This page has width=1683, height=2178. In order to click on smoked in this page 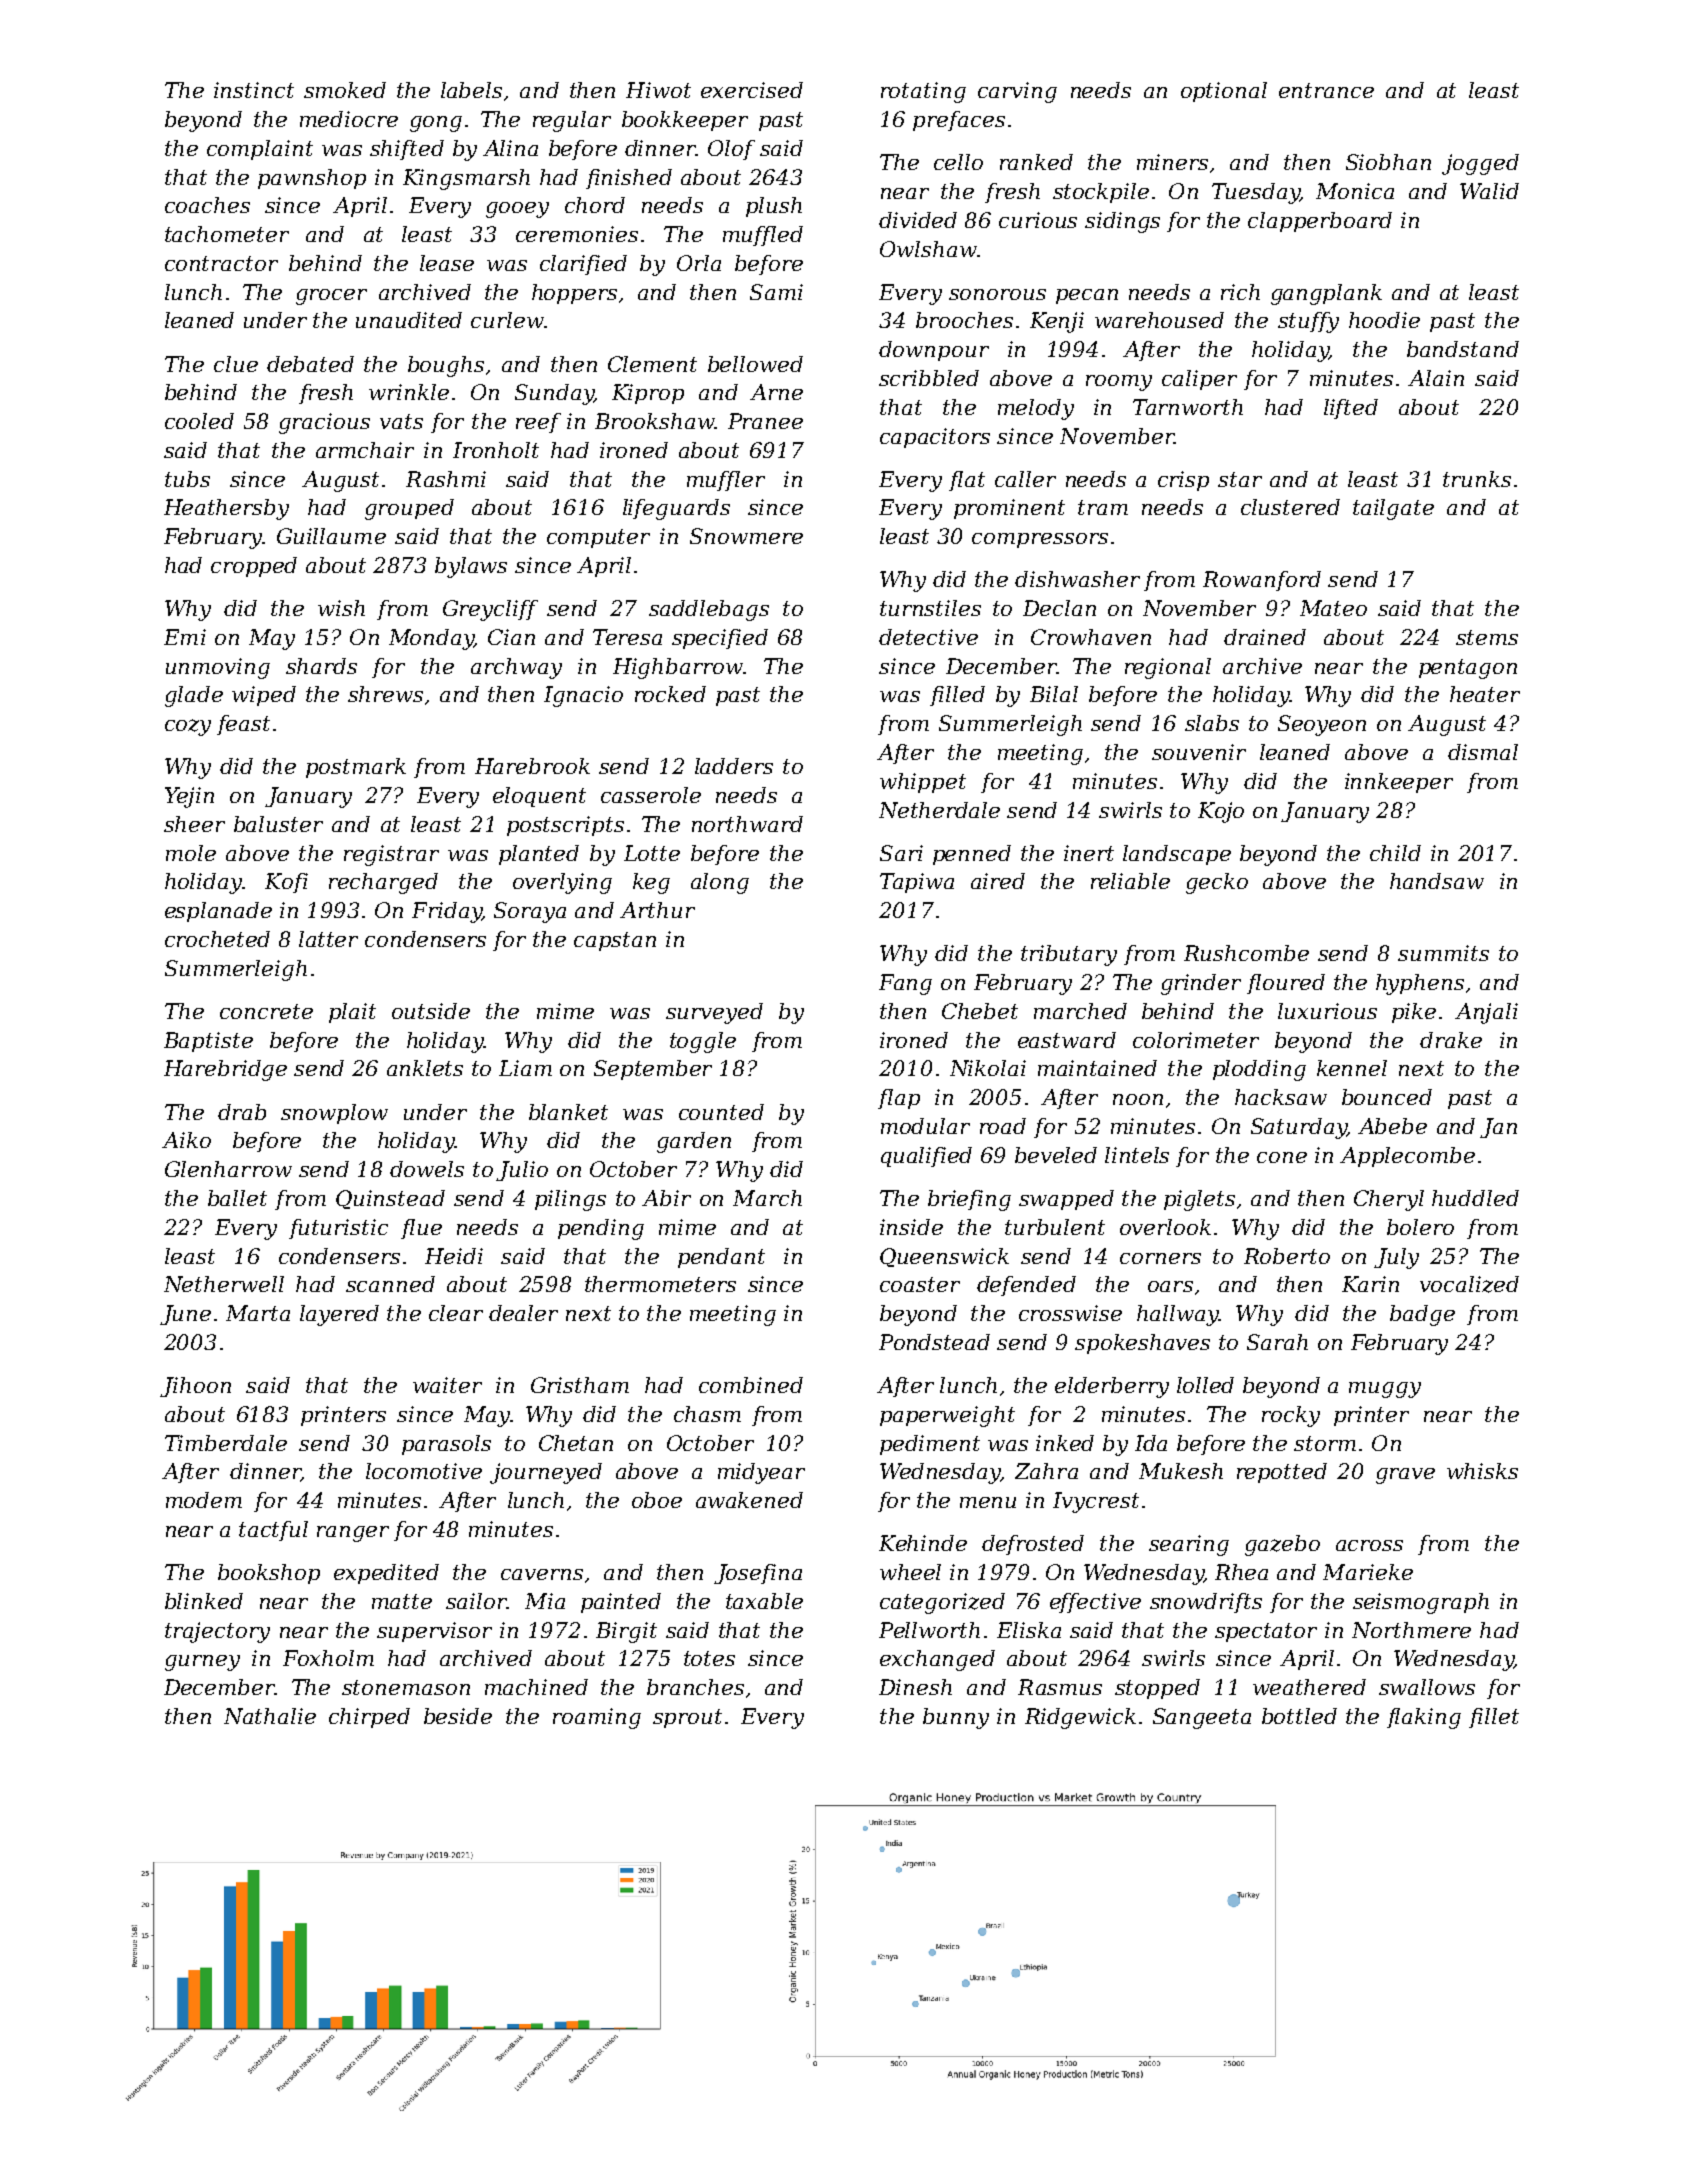, I will do `click(345, 90)`.
